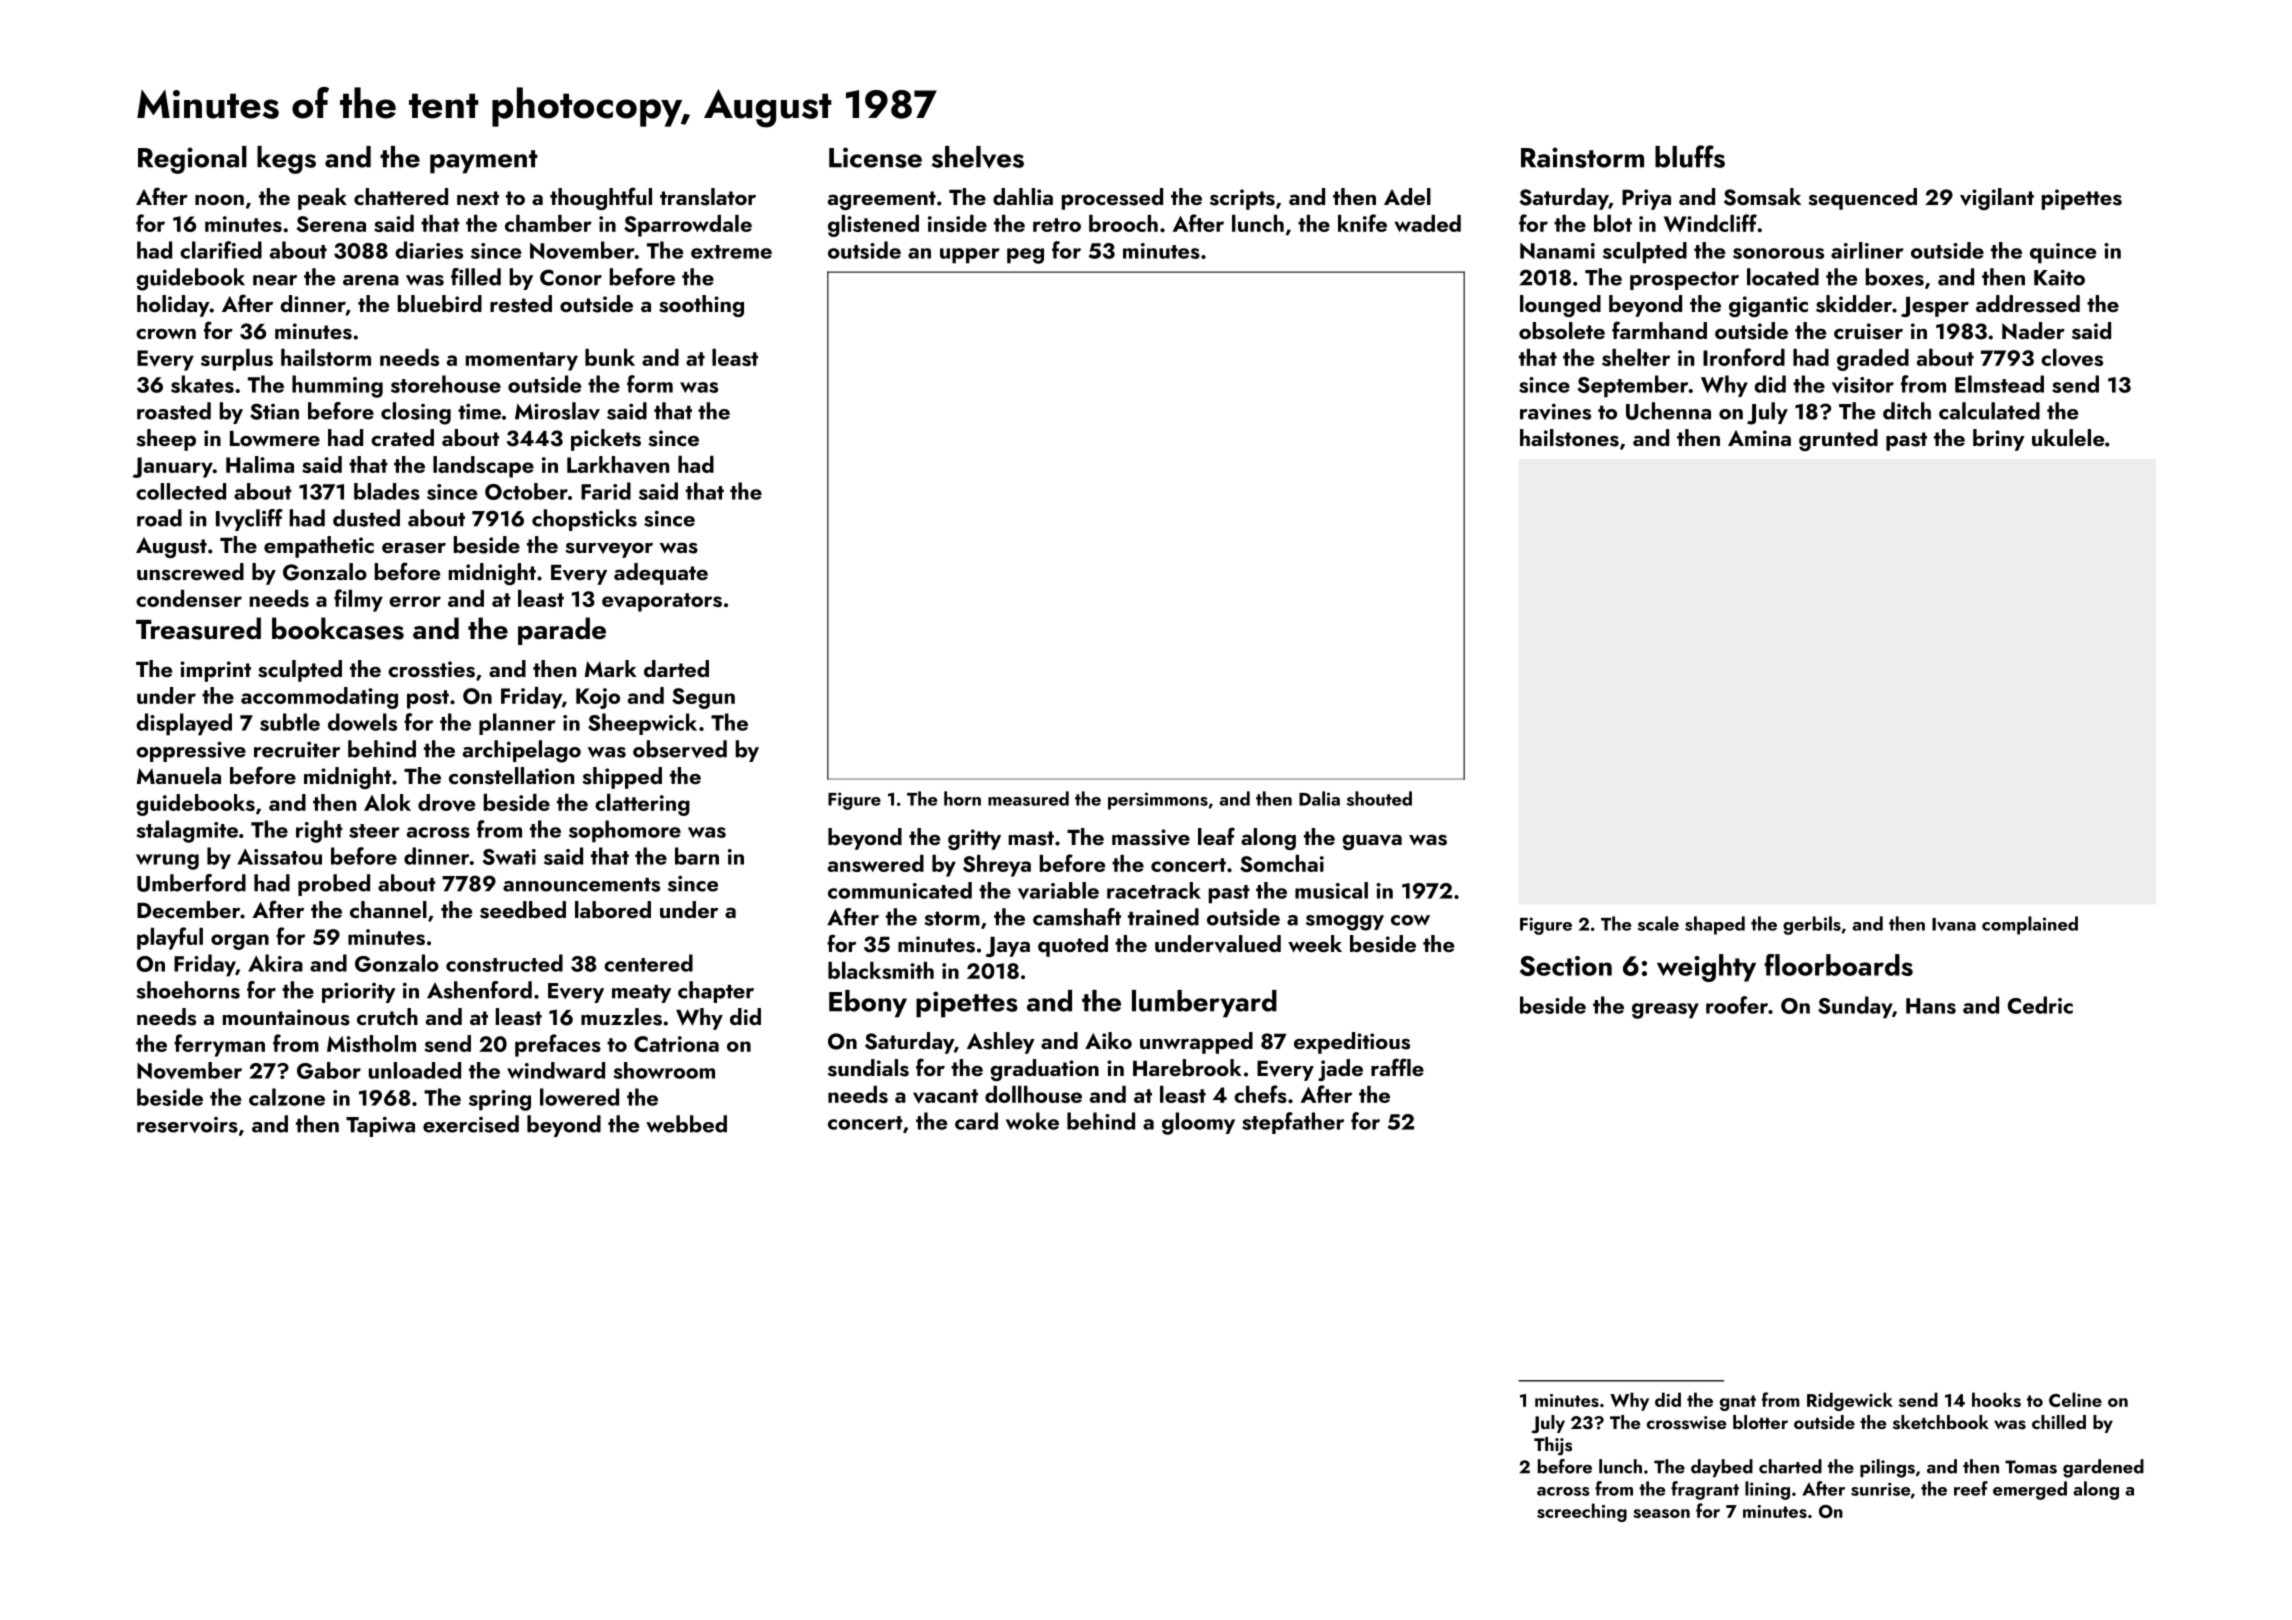  What do you see at coordinates (1582, 1512) in the document?
I see `screeching` at bounding box center [1582, 1512].
